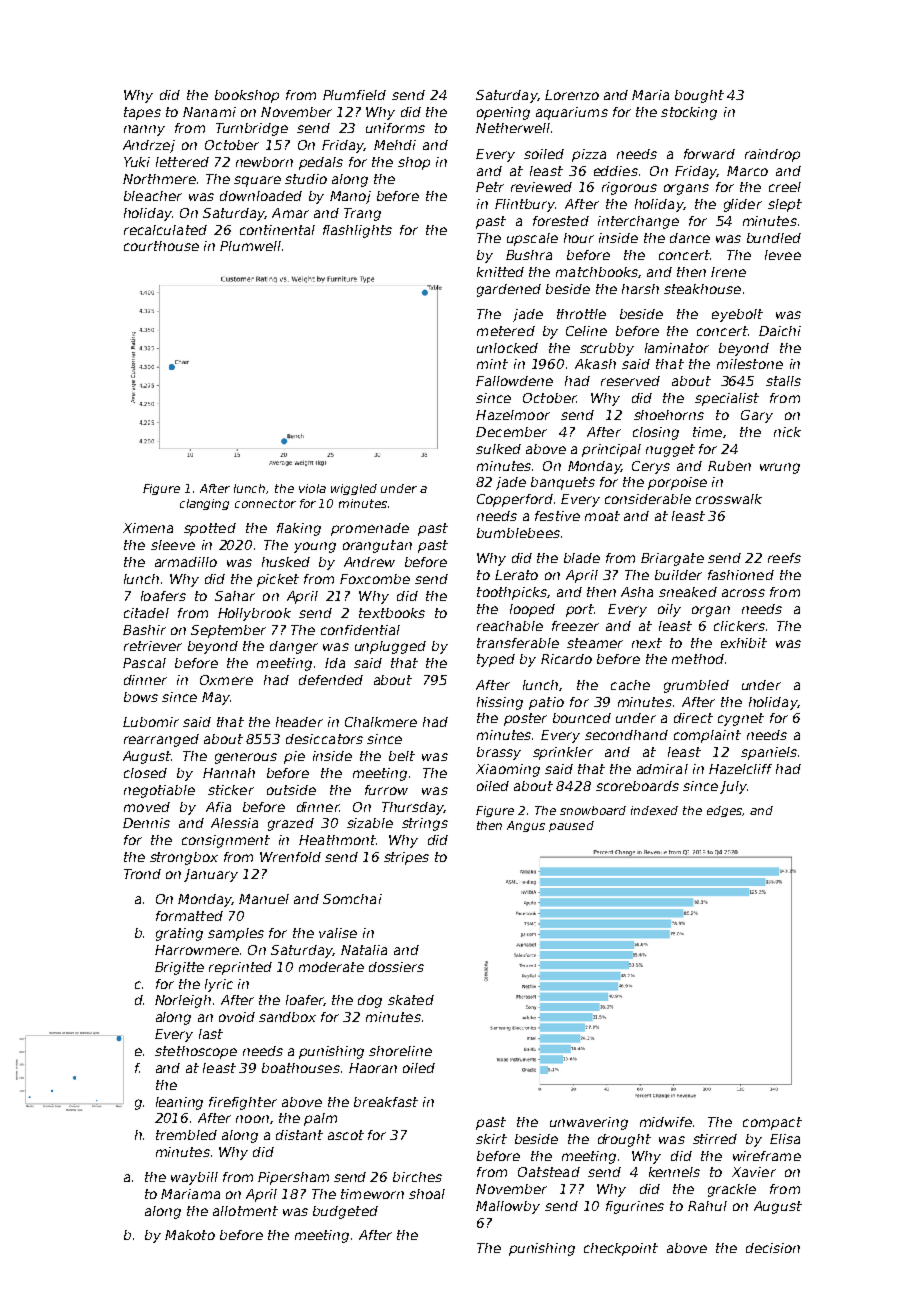  I want to click on skated, so click(411, 1000).
